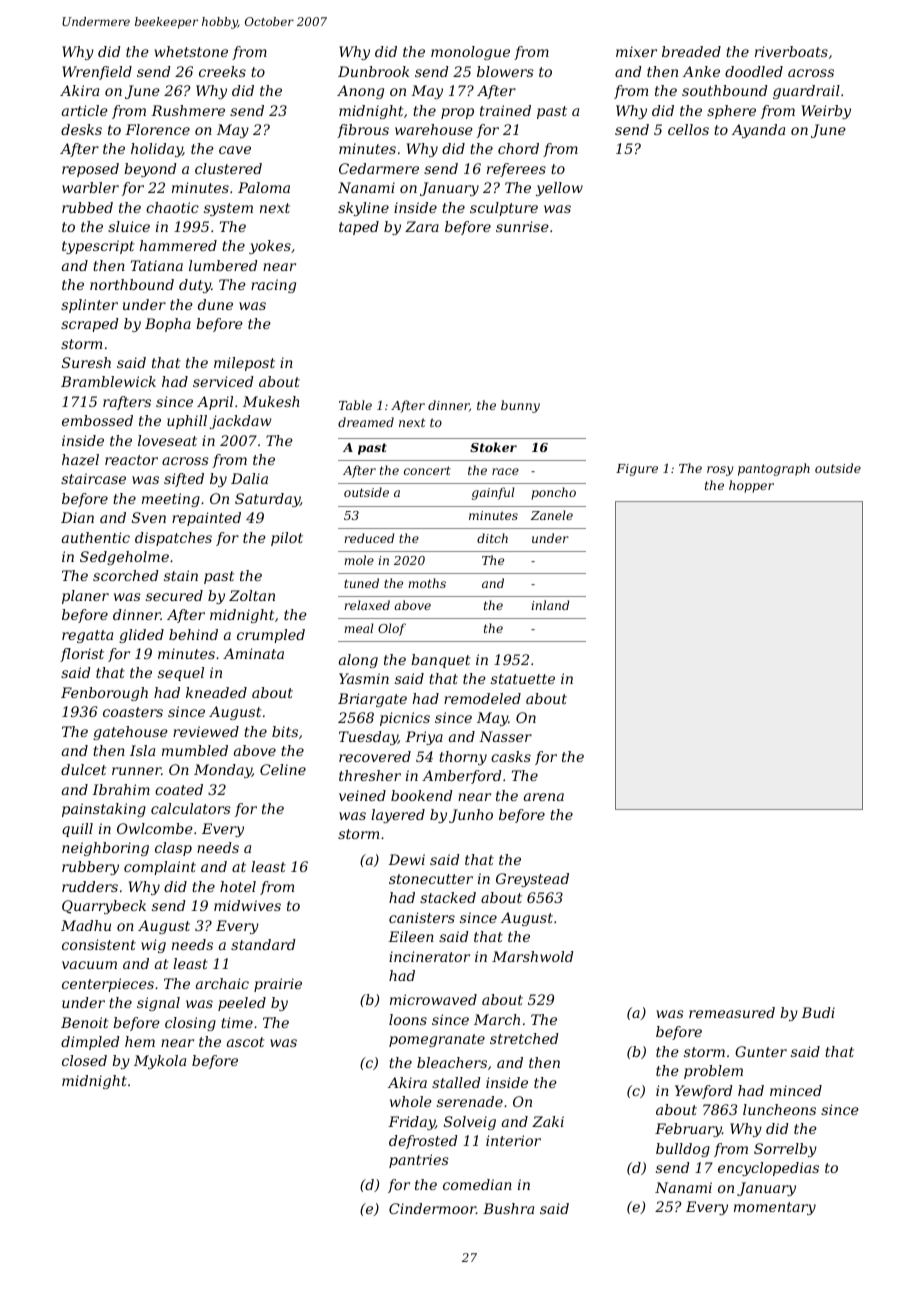 The width and height of the screenshot is (924, 1308). Describe the element at coordinates (751, 486) in the screenshot. I see `hopper` at that location.
